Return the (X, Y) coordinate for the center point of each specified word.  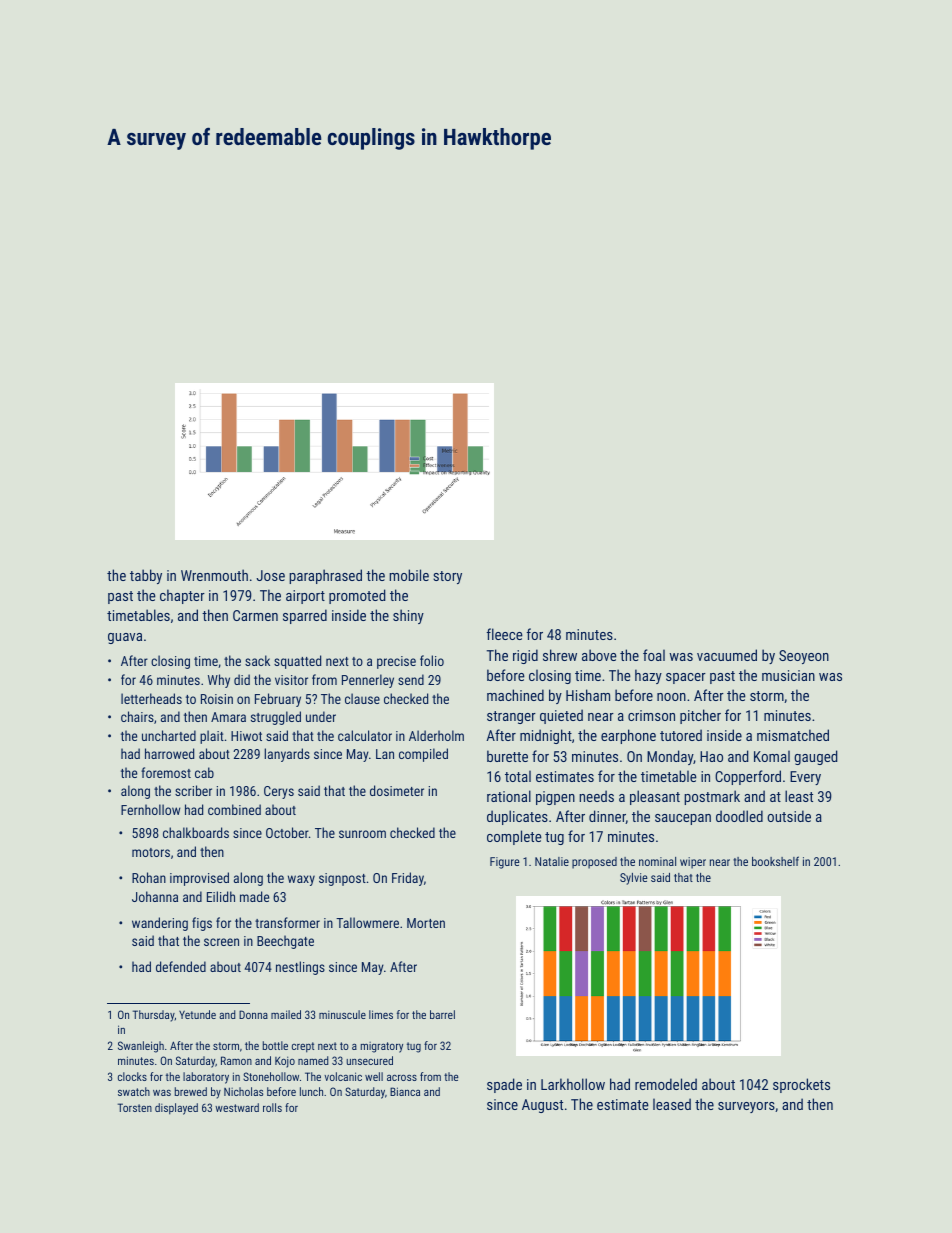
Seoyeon (804, 657)
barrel (442, 1014)
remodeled (666, 1084)
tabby (146, 576)
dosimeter (397, 790)
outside (789, 816)
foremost (166, 772)
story (447, 577)
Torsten (135, 1107)
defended (181, 966)
